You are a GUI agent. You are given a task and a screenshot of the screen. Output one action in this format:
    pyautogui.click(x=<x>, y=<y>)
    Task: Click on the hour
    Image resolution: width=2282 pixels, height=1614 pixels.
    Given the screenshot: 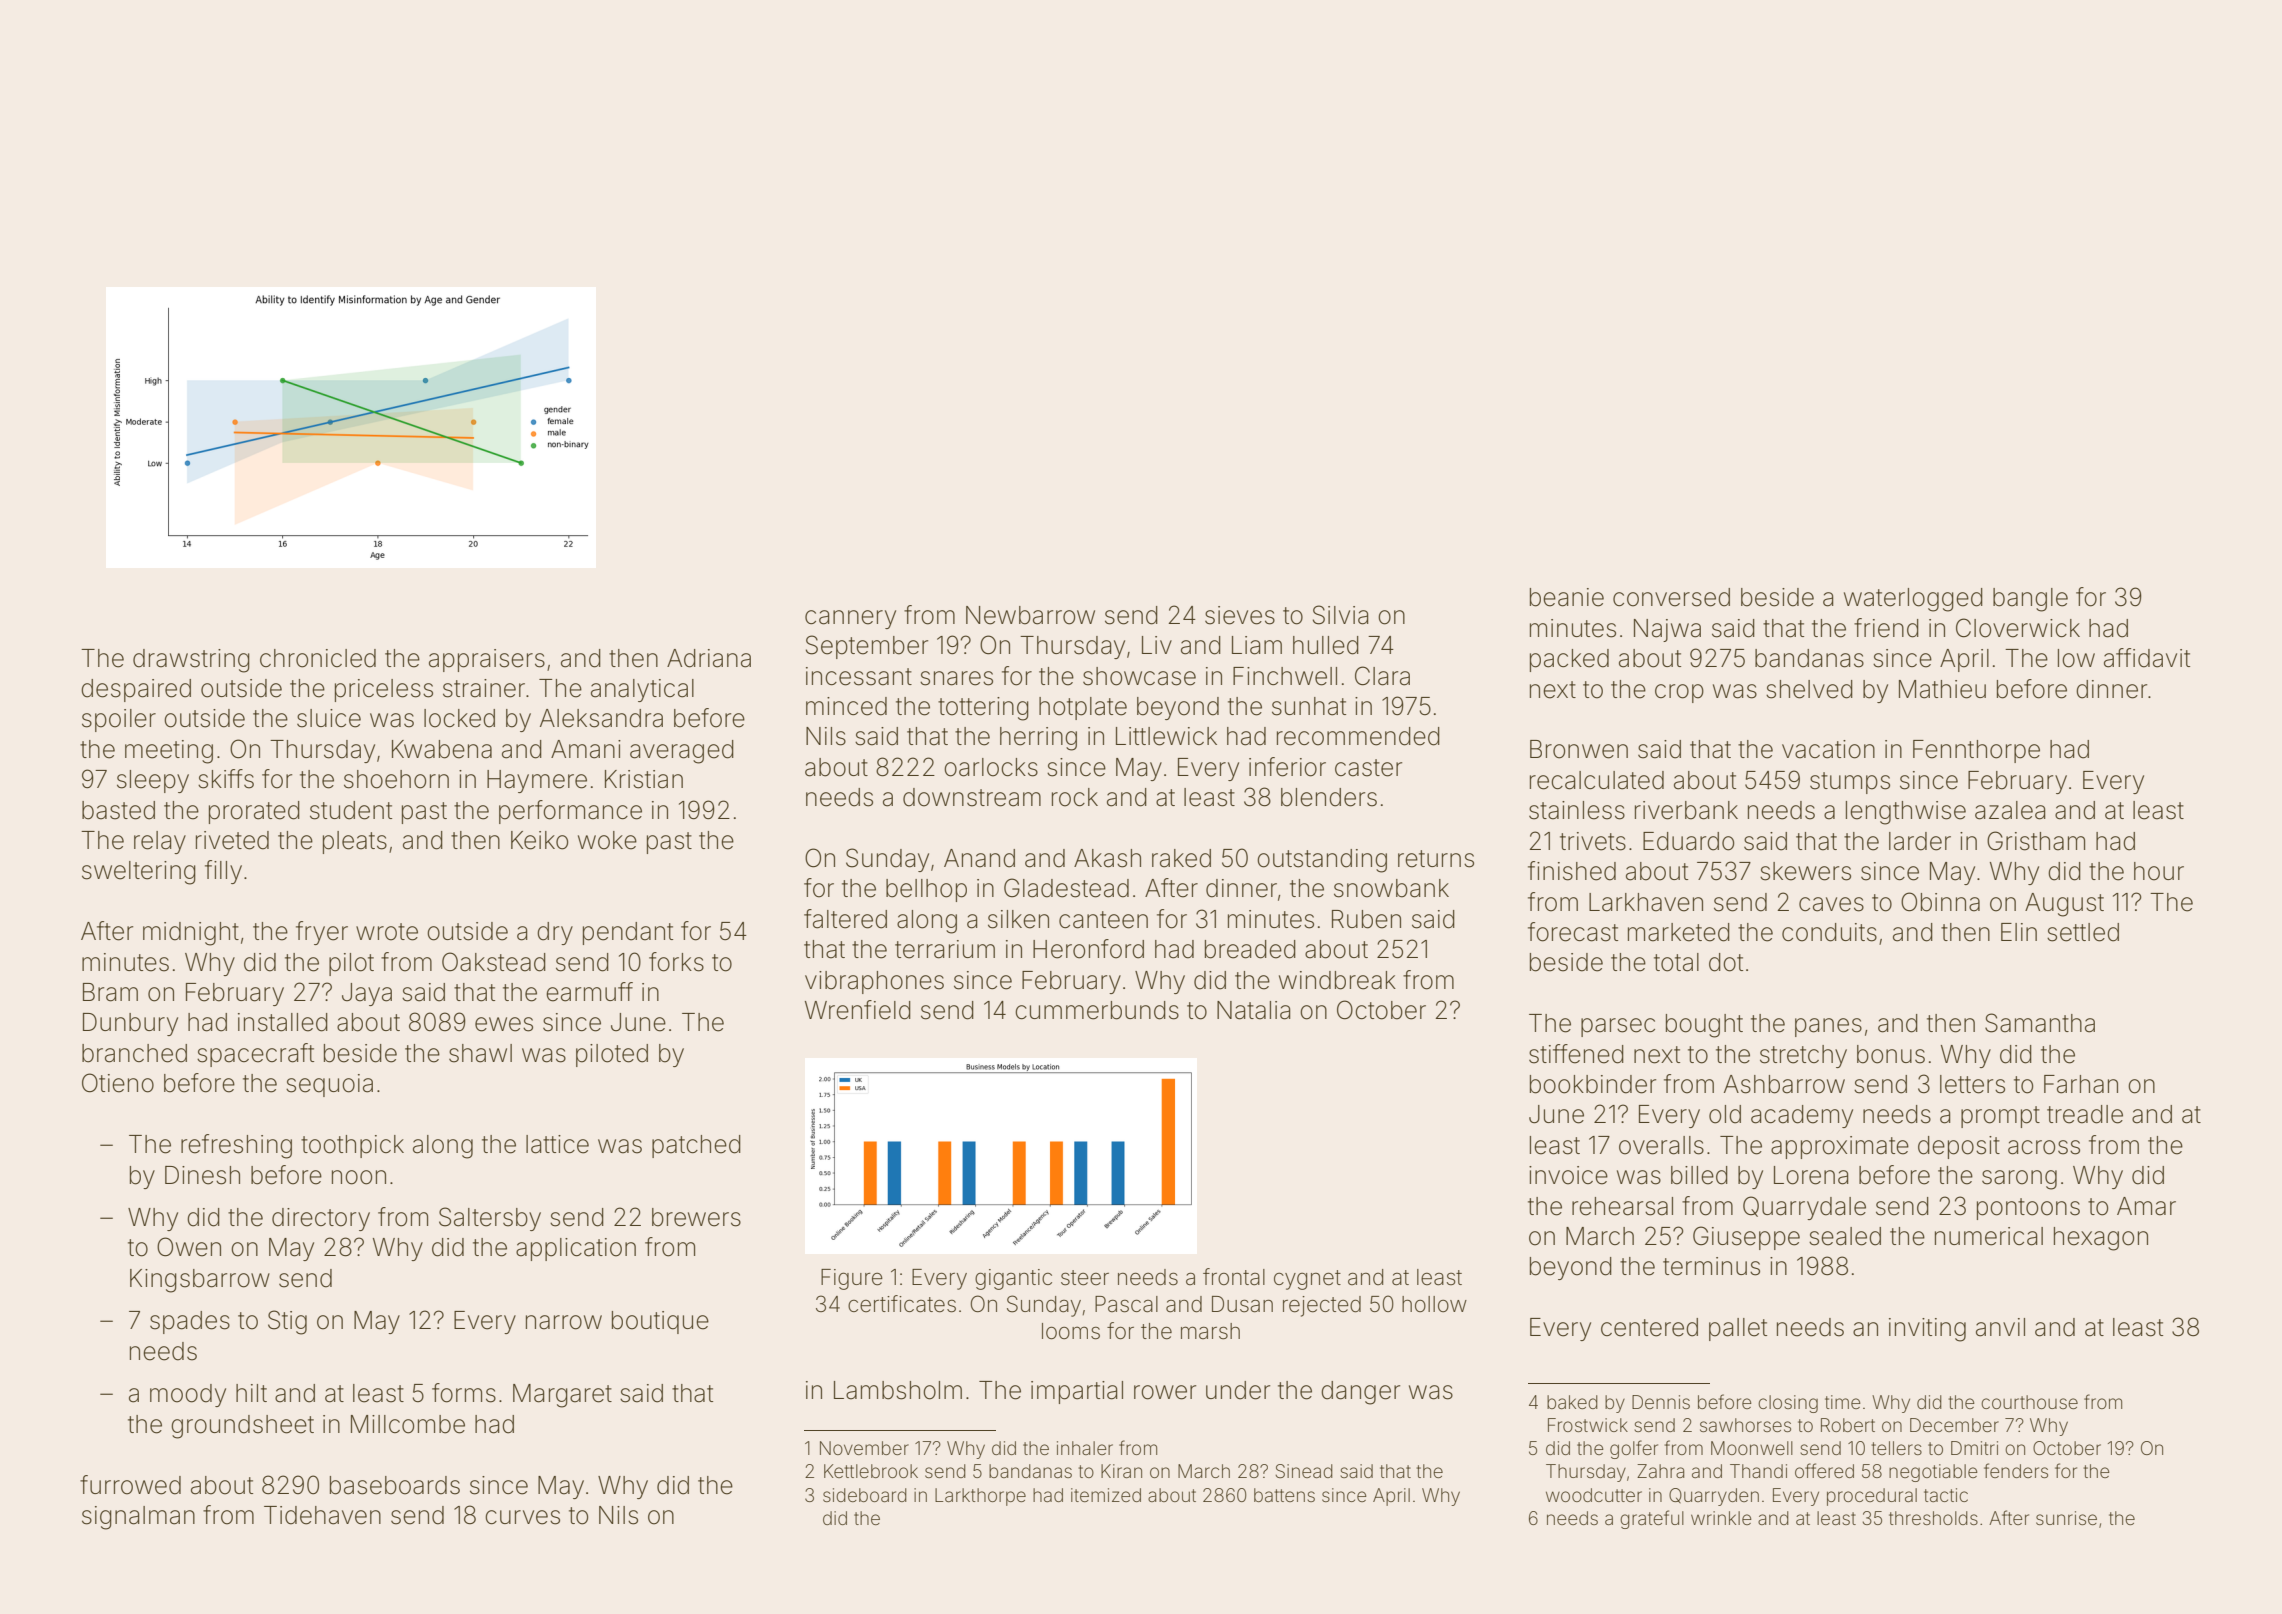 What is the action you would take?
    pyautogui.click(x=2159, y=871)
